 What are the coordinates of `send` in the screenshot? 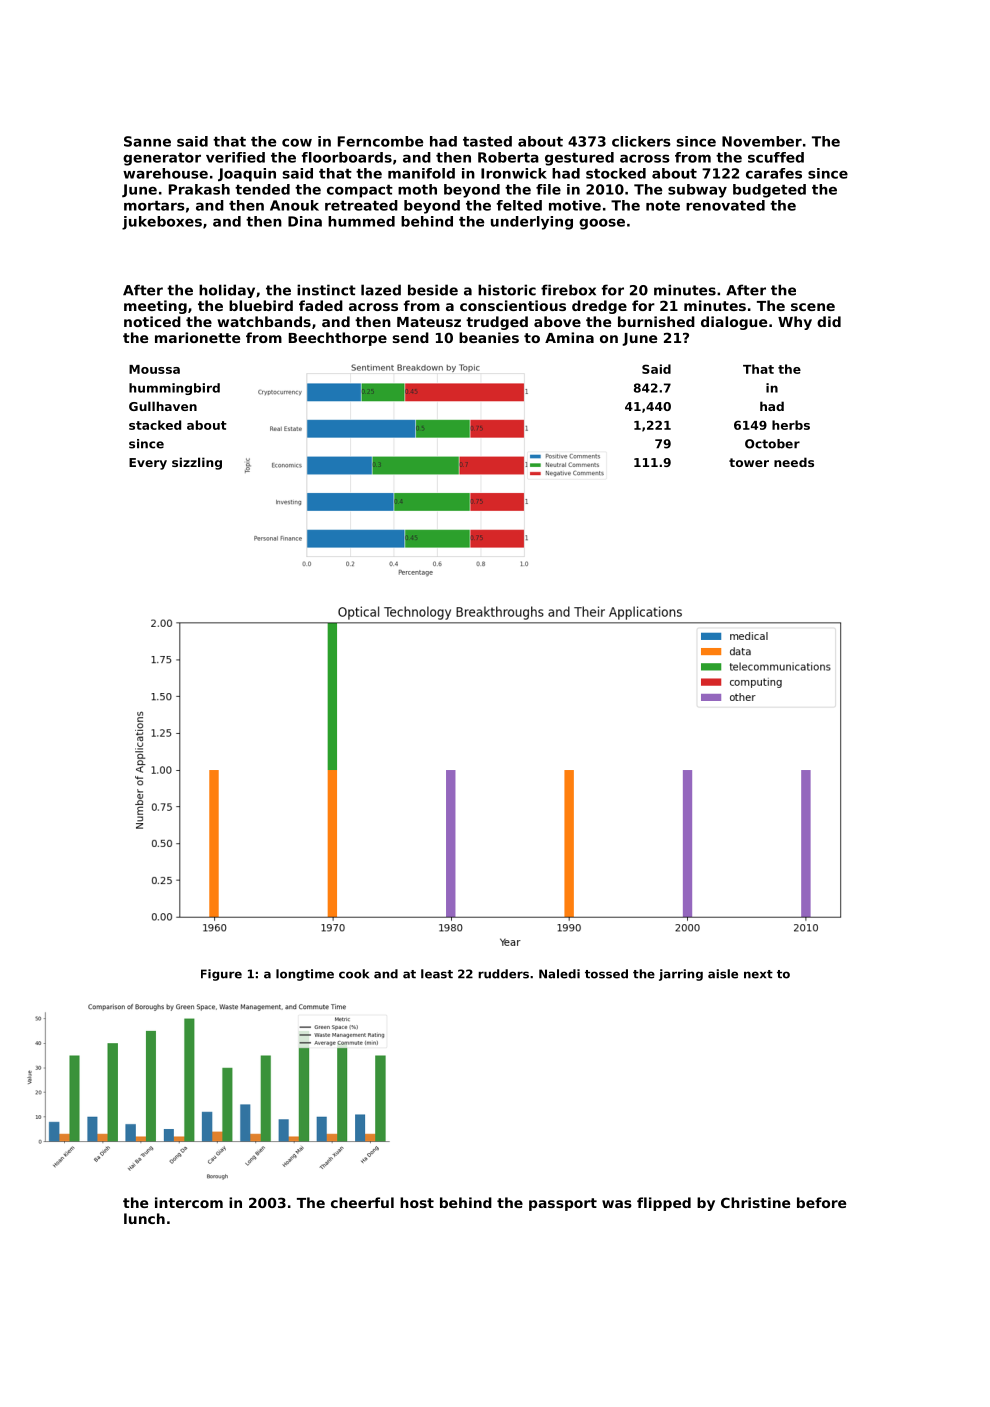 It's located at (411, 337).
